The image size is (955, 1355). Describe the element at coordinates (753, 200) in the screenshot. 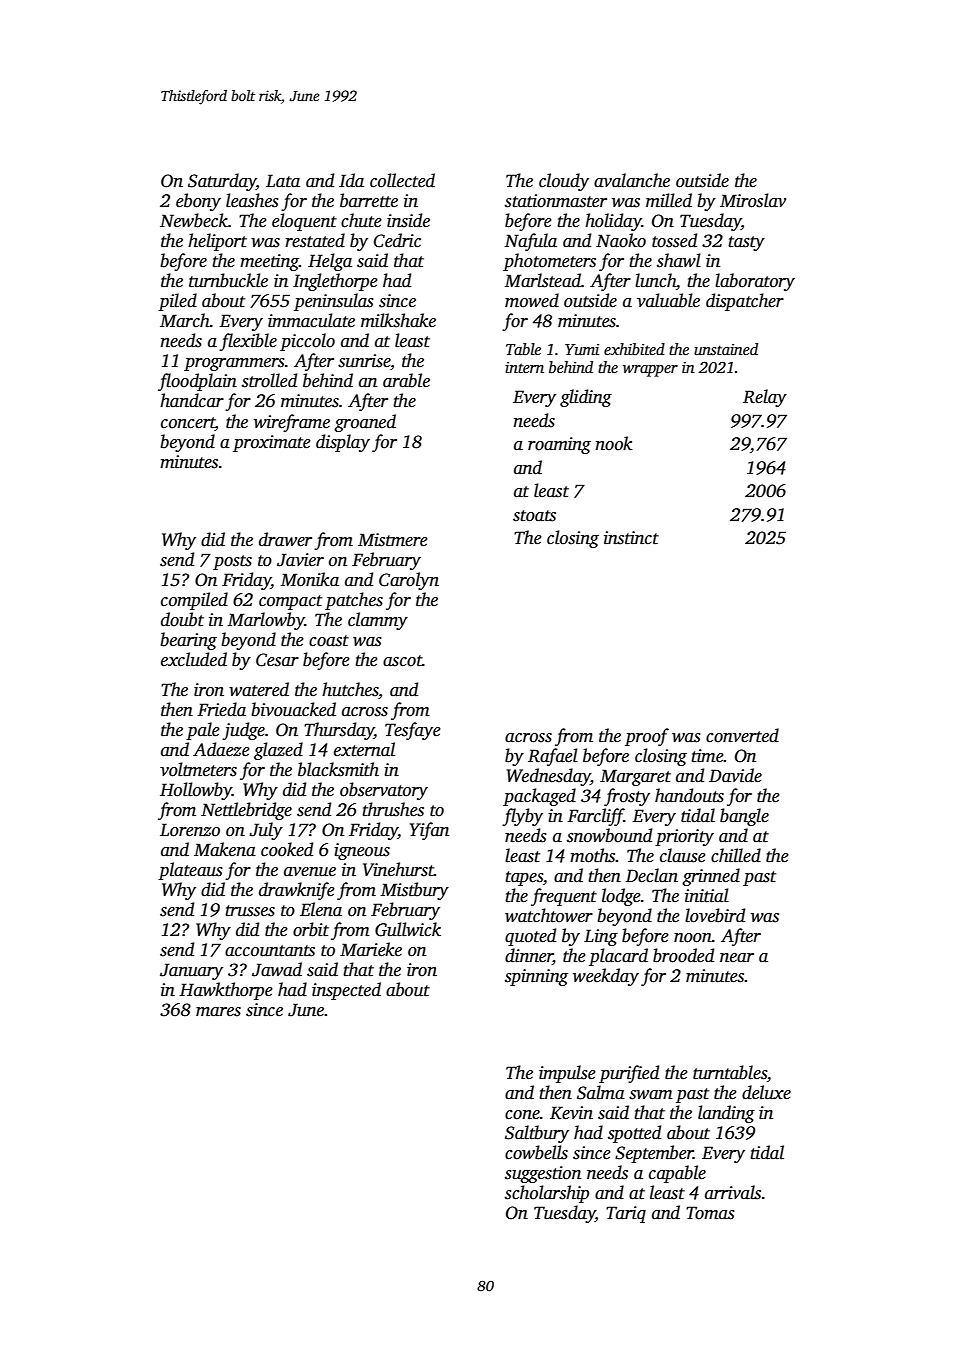

I see `Miroslav` at that location.
